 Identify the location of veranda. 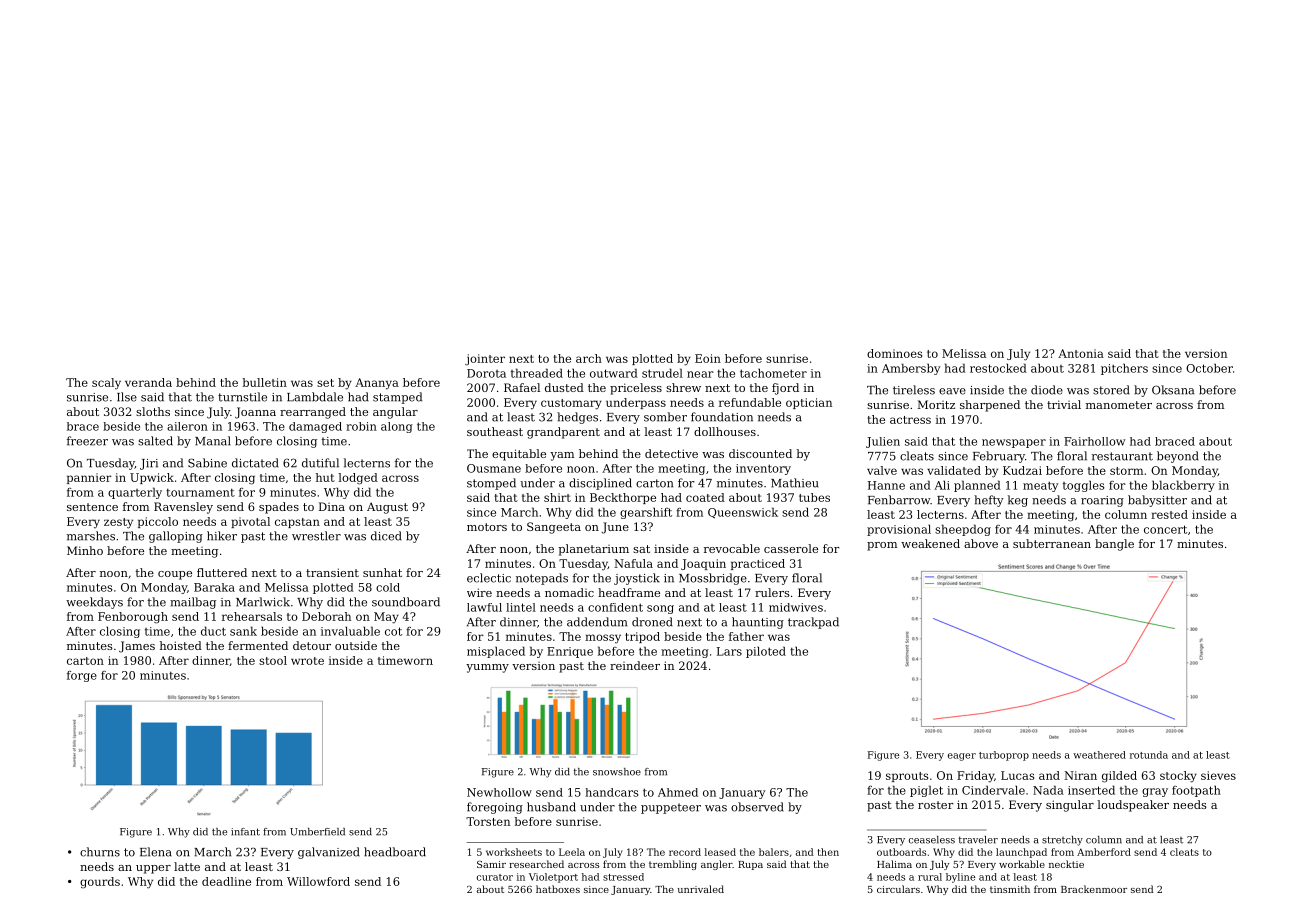
(148, 382).
